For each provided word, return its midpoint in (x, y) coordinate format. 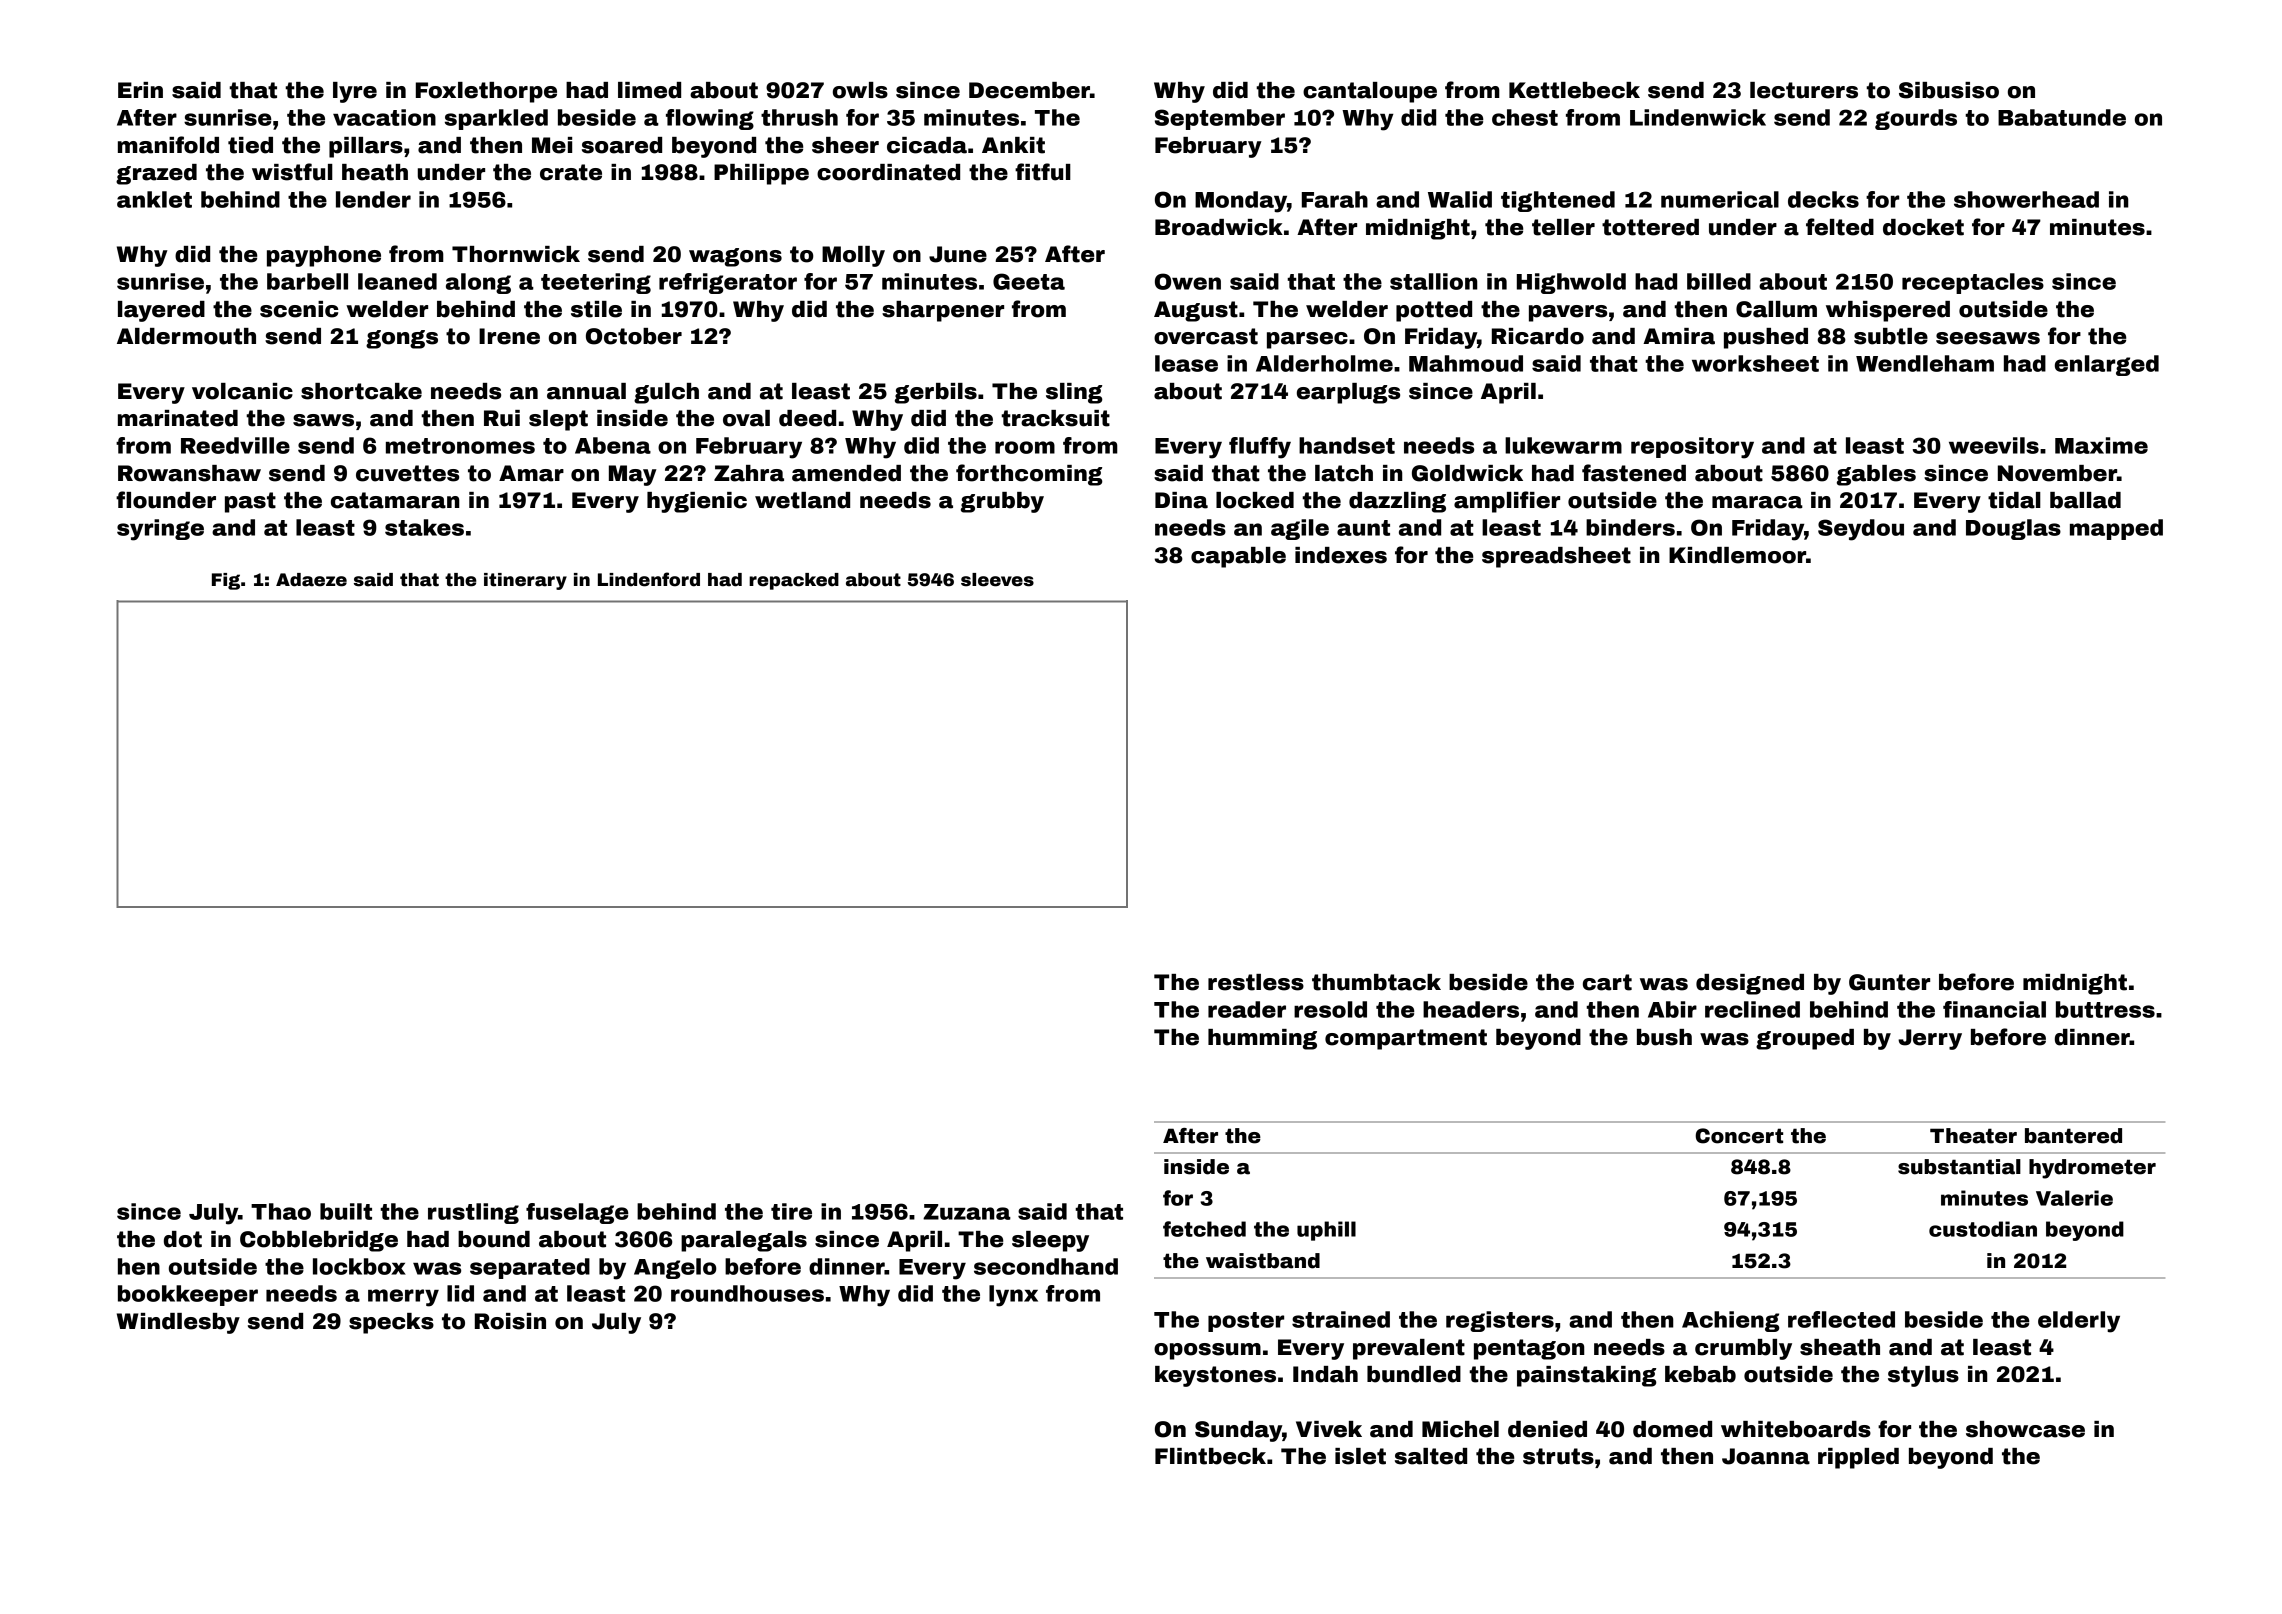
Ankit (1013, 145)
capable (1238, 557)
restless (1256, 982)
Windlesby (178, 1323)
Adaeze (311, 580)
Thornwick (516, 254)
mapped (2116, 529)
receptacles (1973, 283)
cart (1607, 982)
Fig (226, 581)
